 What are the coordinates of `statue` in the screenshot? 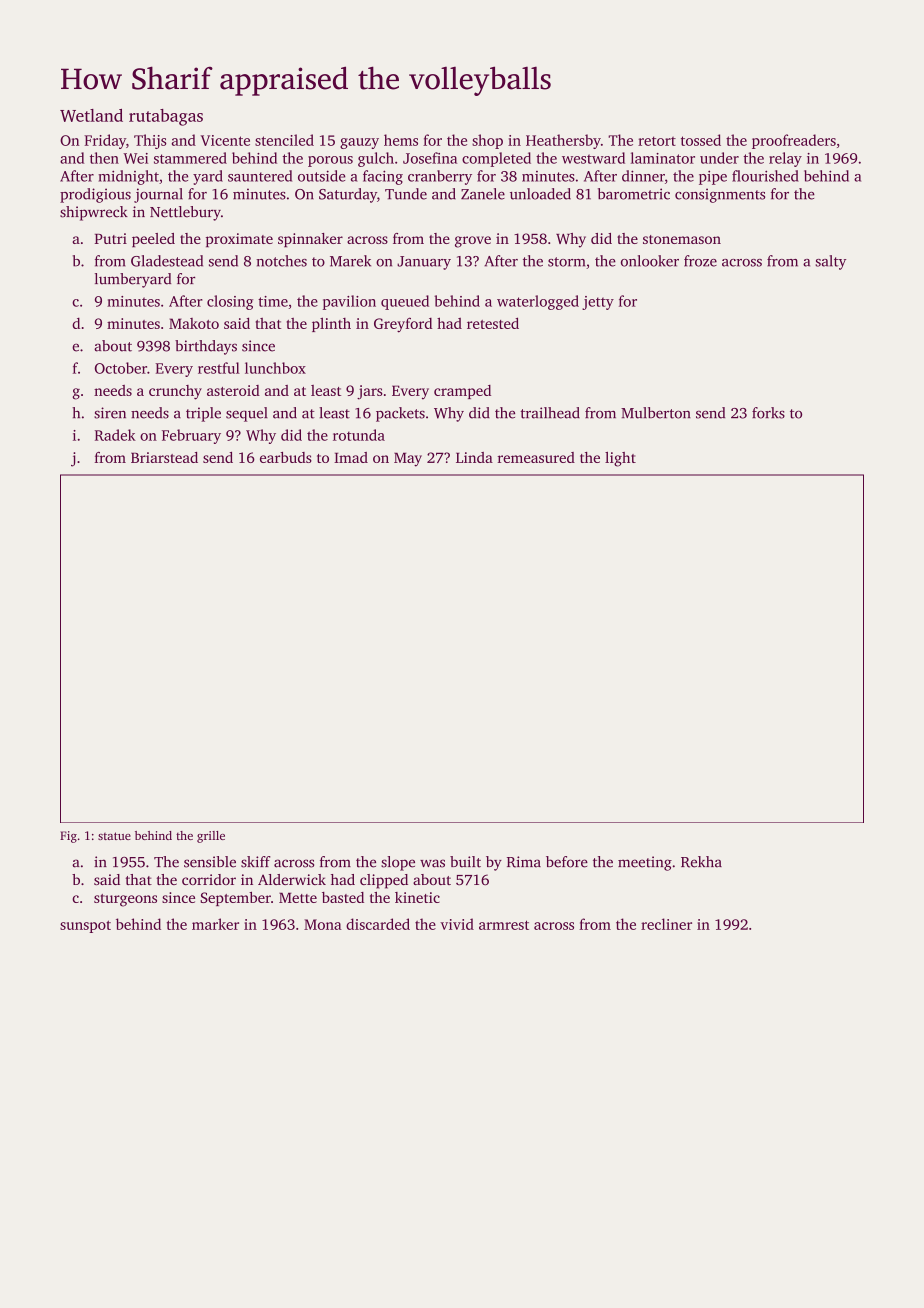 It's located at (114, 836).
